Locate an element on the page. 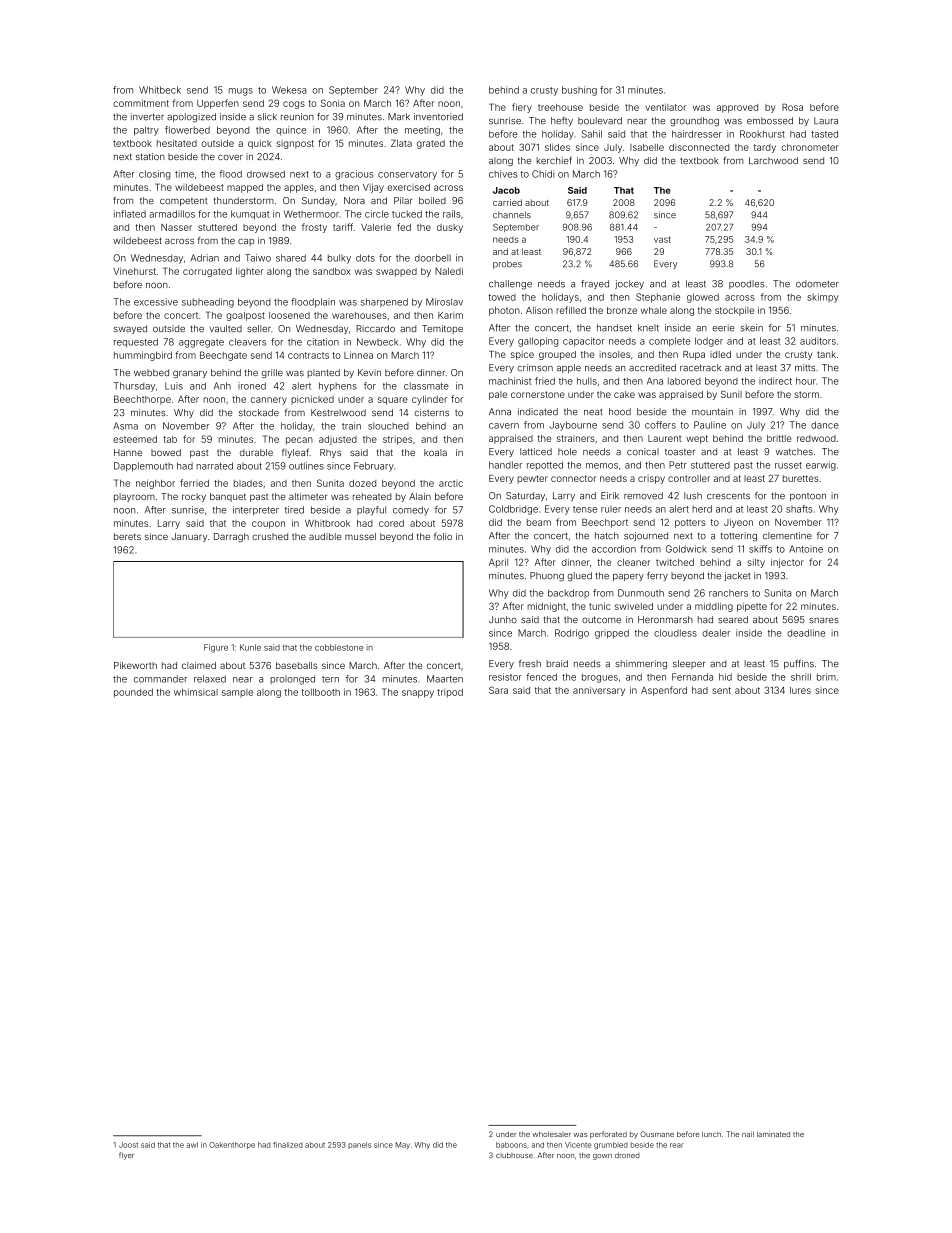 The height and width of the image is (1233, 952). injector is located at coordinates (787, 563).
